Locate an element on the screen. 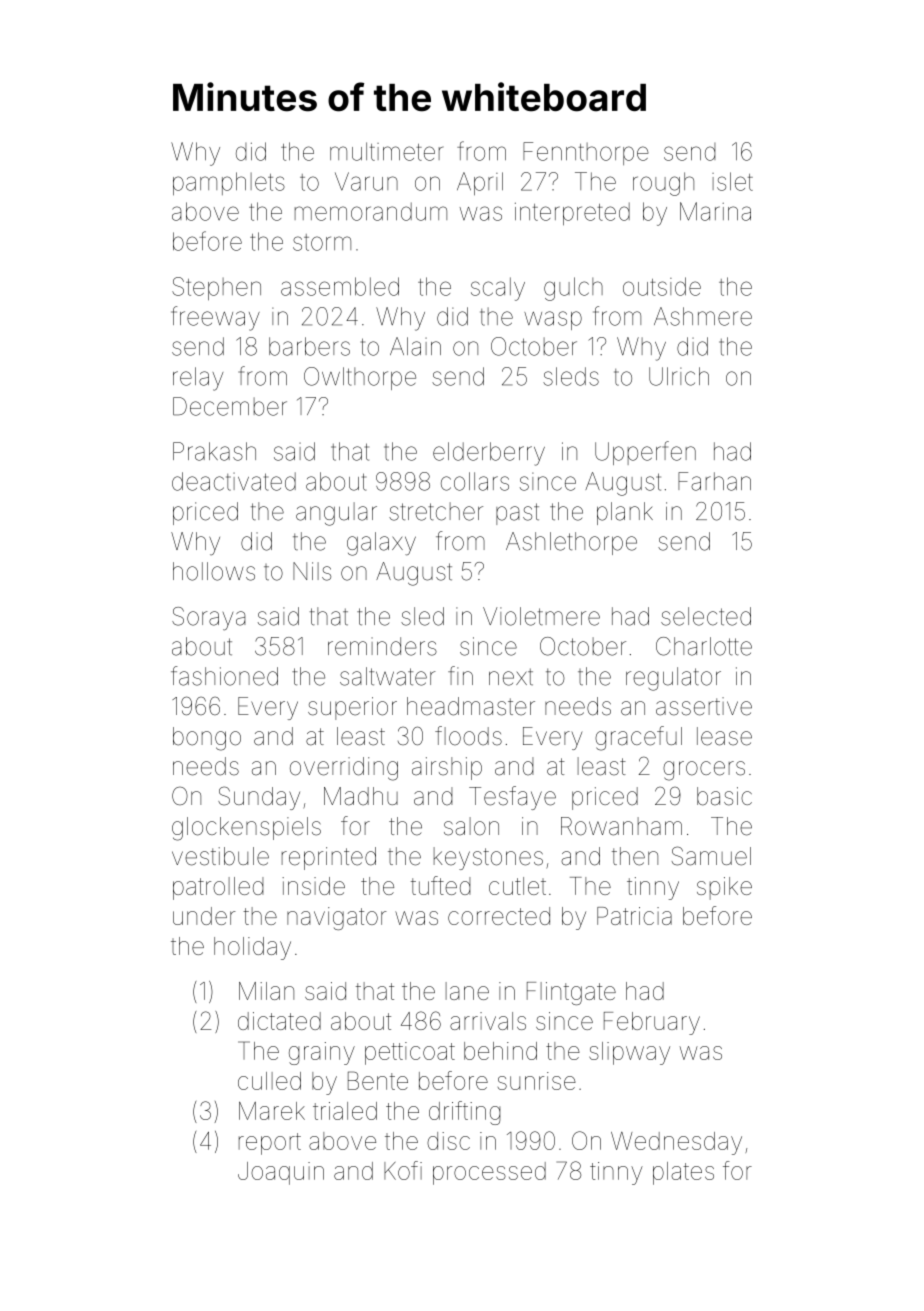  Fennthorpe is located at coordinates (586, 153).
